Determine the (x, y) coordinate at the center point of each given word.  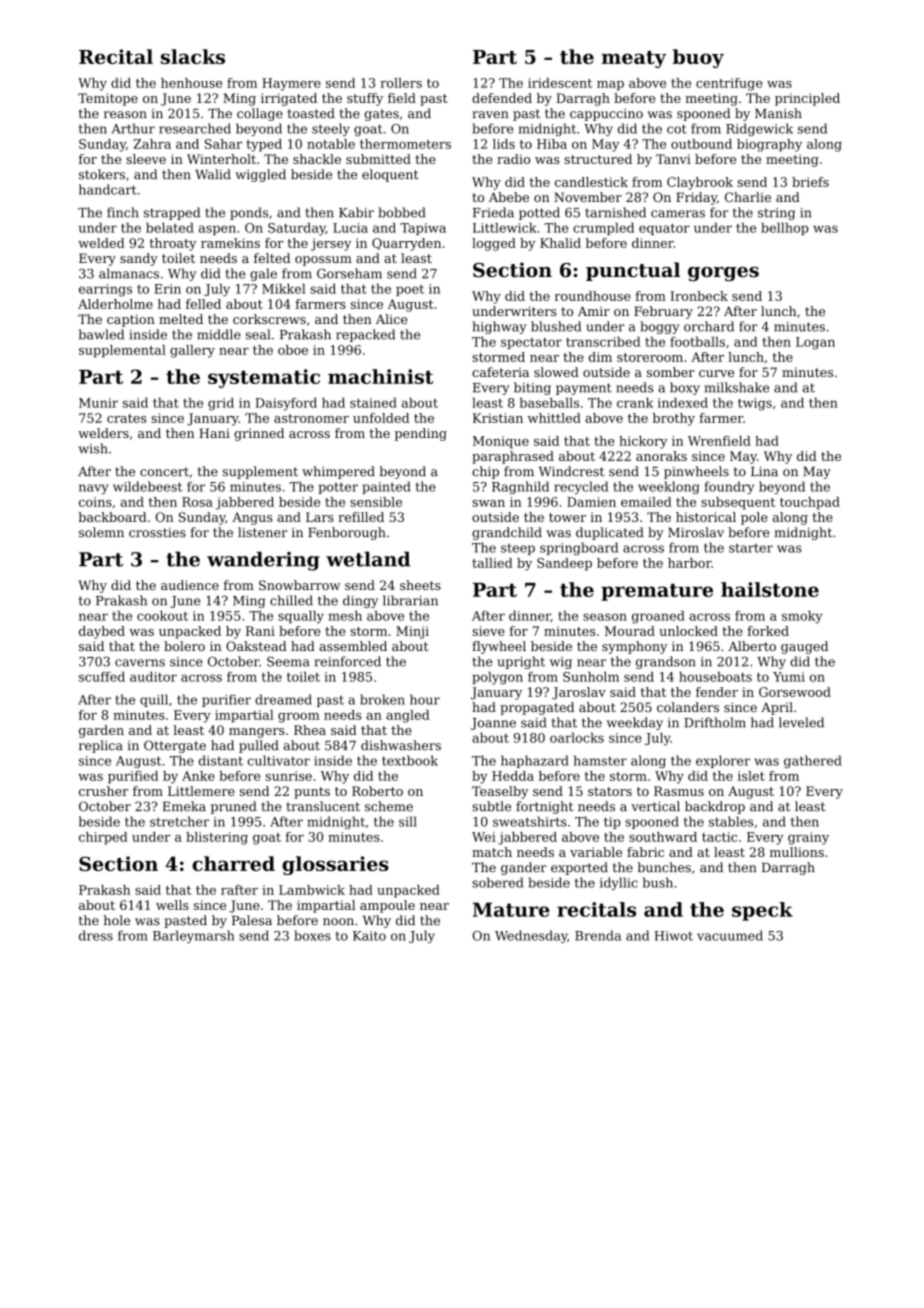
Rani (260, 631)
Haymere (291, 84)
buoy (698, 58)
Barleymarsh (193, 936)
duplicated (610, 533)
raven (490, 115)
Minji (412, 632)
